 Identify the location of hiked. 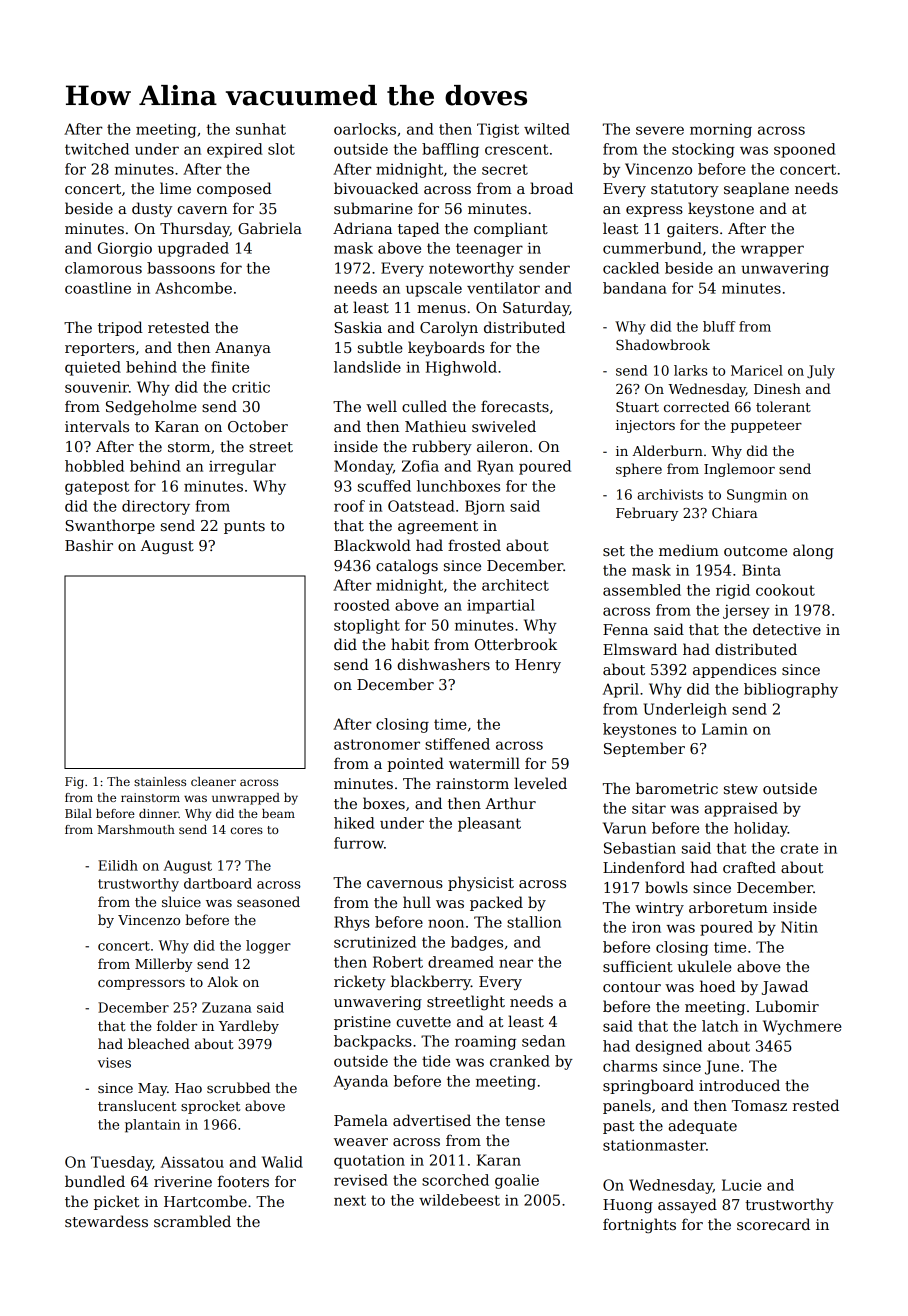
(354, 823).
